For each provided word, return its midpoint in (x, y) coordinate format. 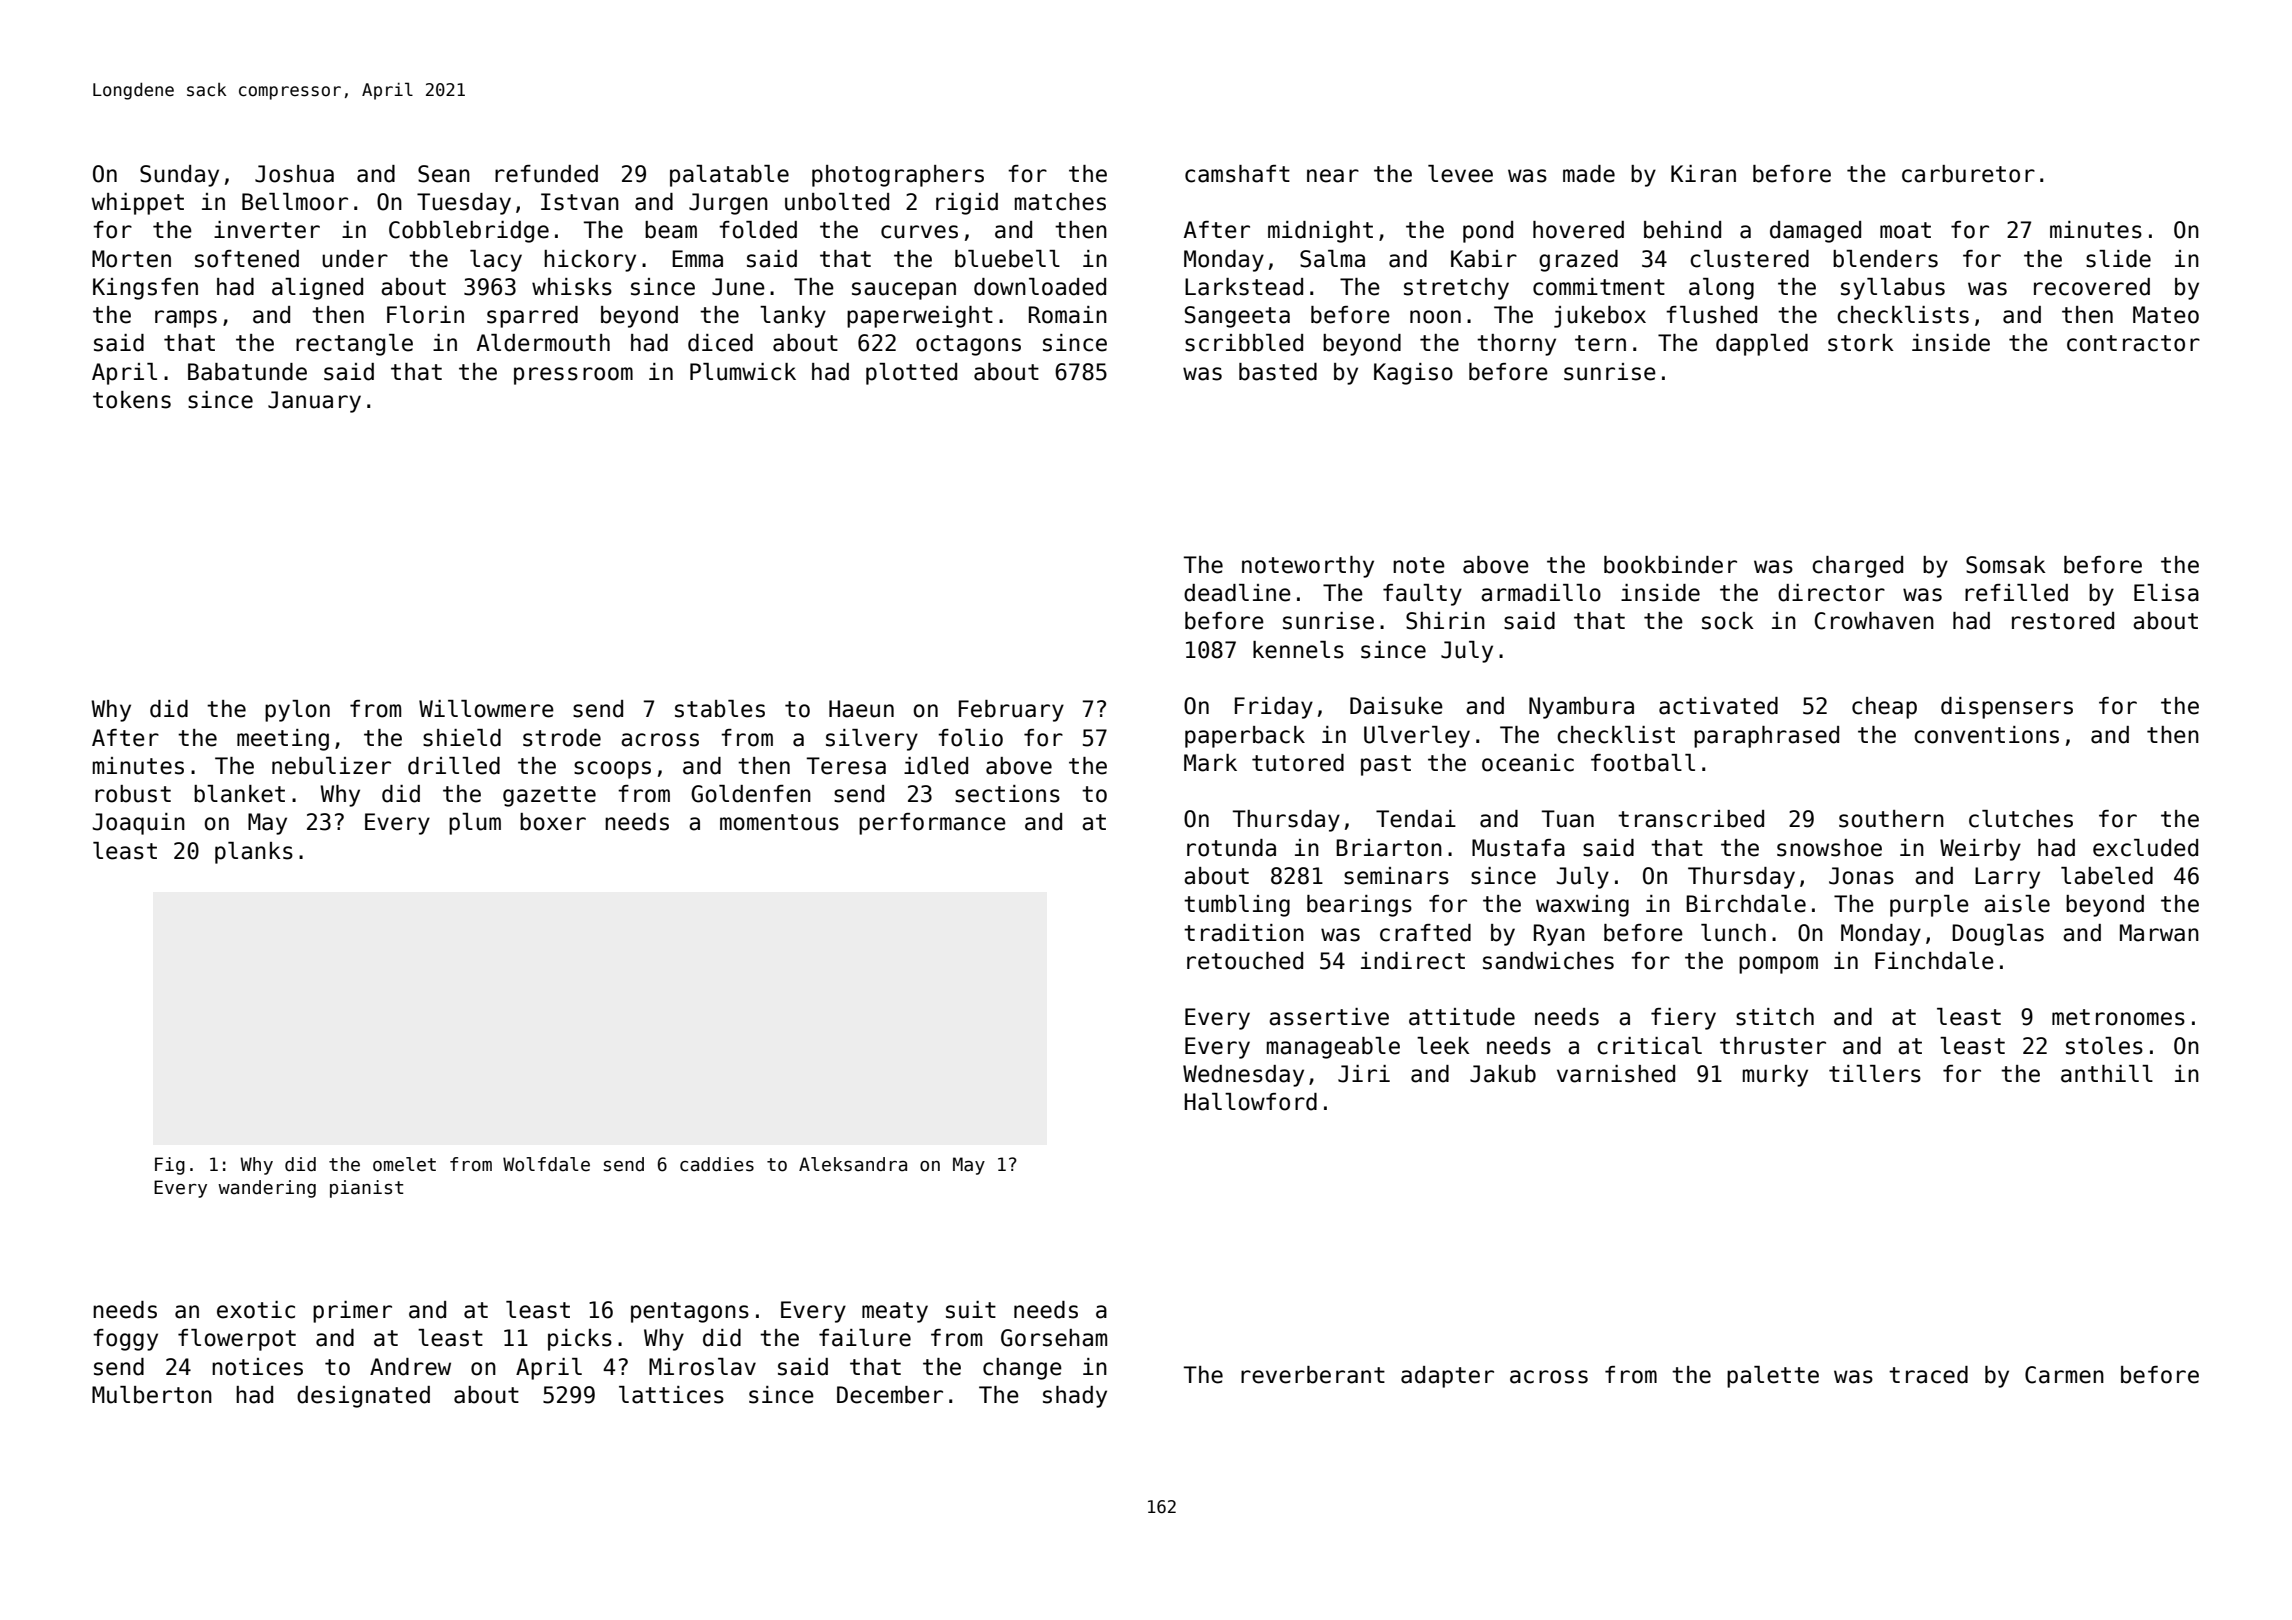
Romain (1068, 315)
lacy (496, 261)
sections (1007, 794)
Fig (170, 1166)
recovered (2092, 287)
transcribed (1691, 819)
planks (254, 853)
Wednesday (1243, 1076)
